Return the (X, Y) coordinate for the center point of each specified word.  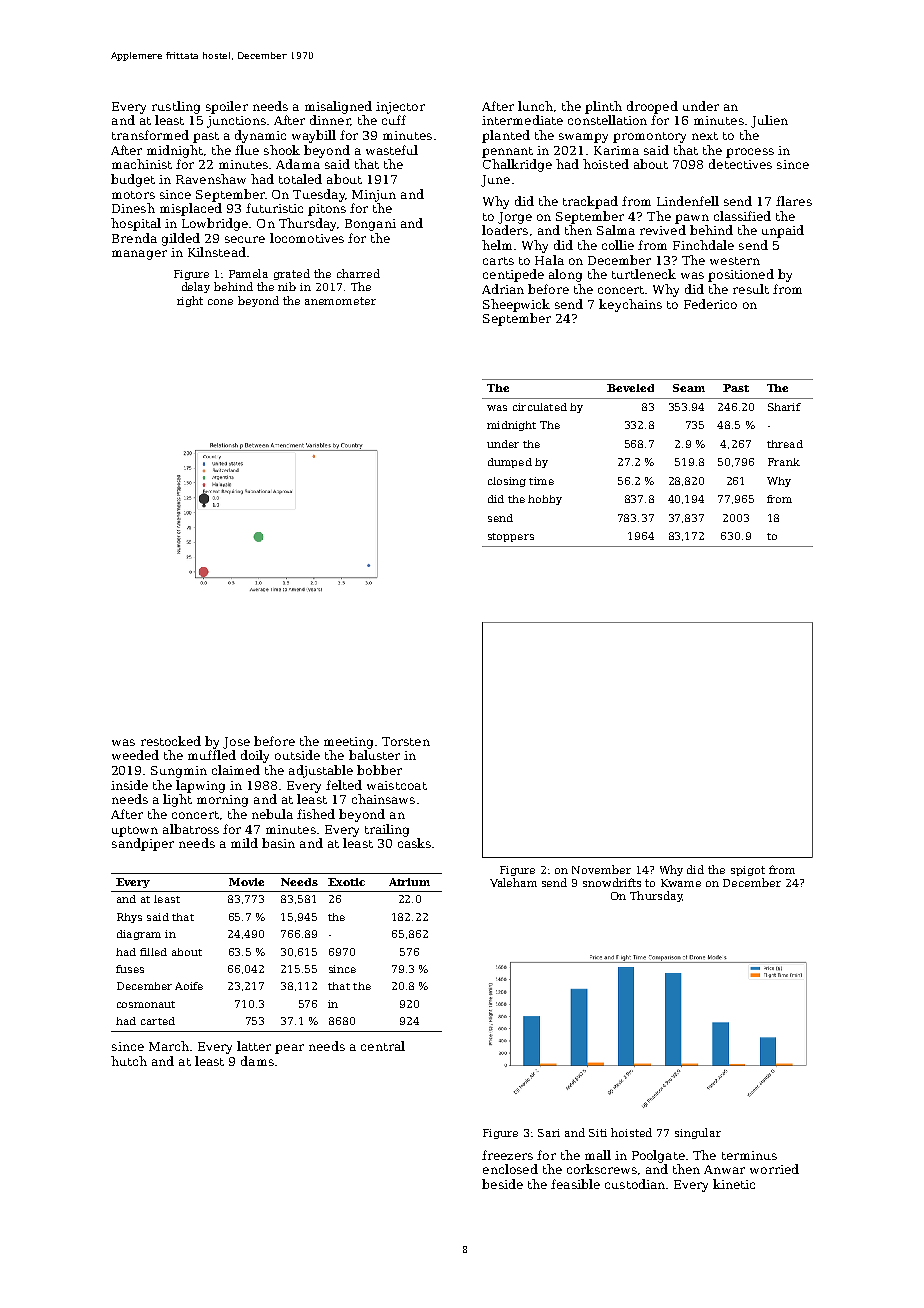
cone (220, 302)
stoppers (511, 537)
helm (497, 245)
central (383, 1046)
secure (245, 239)
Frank (784, 462)
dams (257, 1061)
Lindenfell (688, 201)
